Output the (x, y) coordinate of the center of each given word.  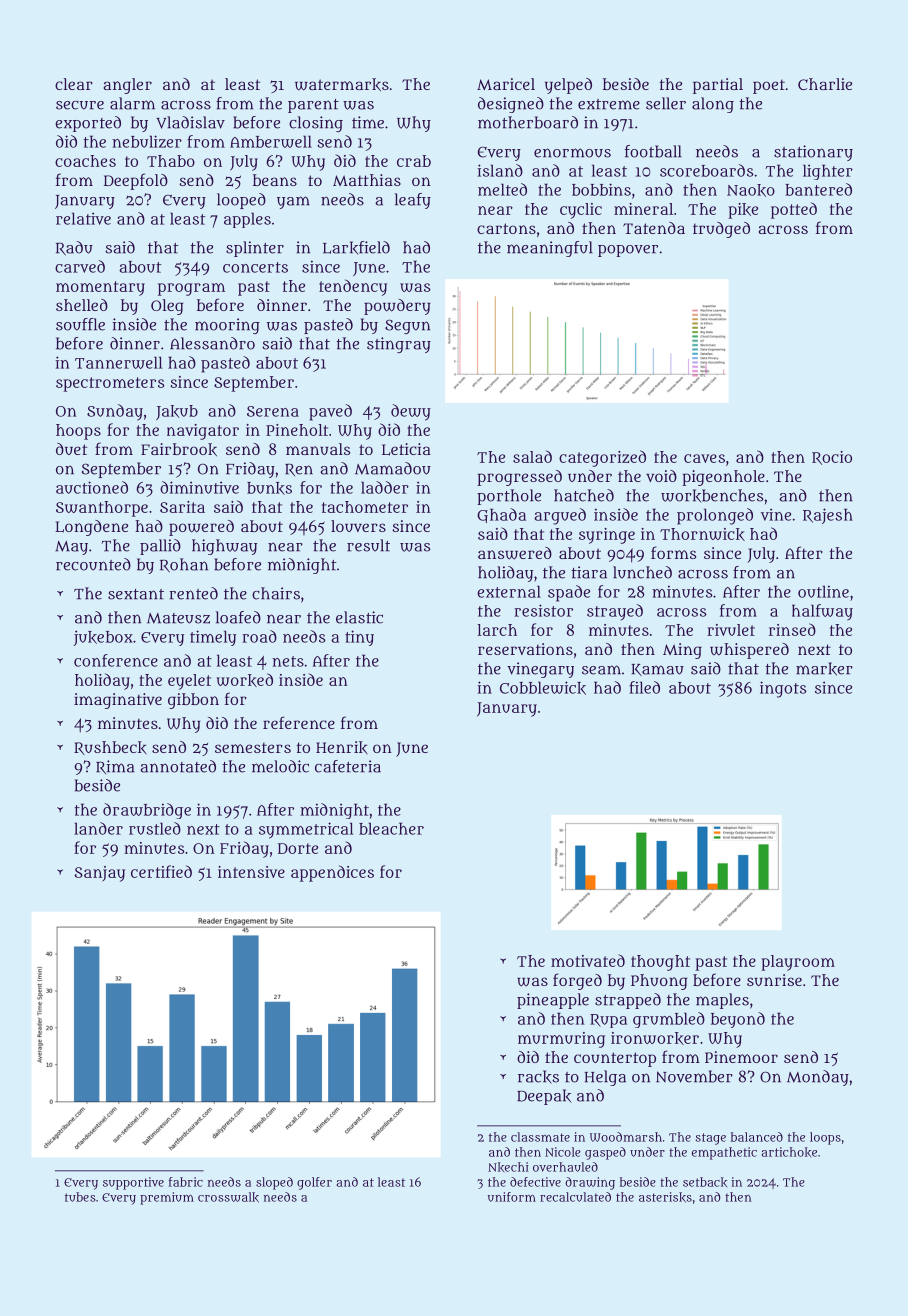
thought (660, 963)
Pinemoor (741, 1057)
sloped (274, 1183)
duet (71, 449)
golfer (314, 1183)
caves (704, 458)
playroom (798, 963)
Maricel (506, 84)
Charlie (825, 84)
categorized (602, 458)
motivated (588, 960)
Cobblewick (543, 688)
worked (244, 680)
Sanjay (99, 874)
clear (74, 84)
